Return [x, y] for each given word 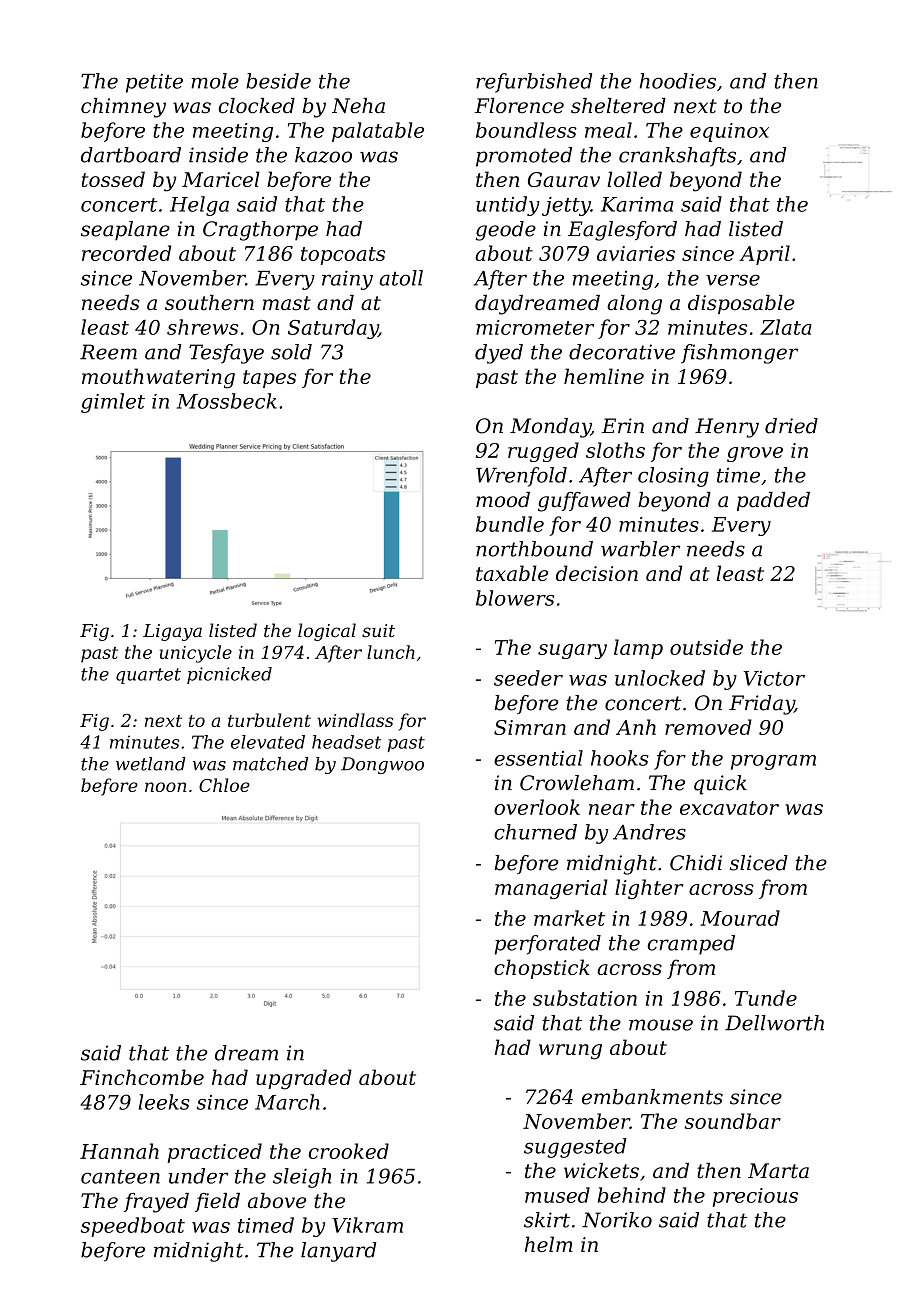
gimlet [113, 403]
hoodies [678, 81]
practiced [214, 1153]
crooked [349, 1151]
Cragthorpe [260, 231]
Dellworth [774, 1023]
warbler [640, 549]
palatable [378, 132]
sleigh [302, 1178]
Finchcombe [142, 1077]
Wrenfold [521, 477]
